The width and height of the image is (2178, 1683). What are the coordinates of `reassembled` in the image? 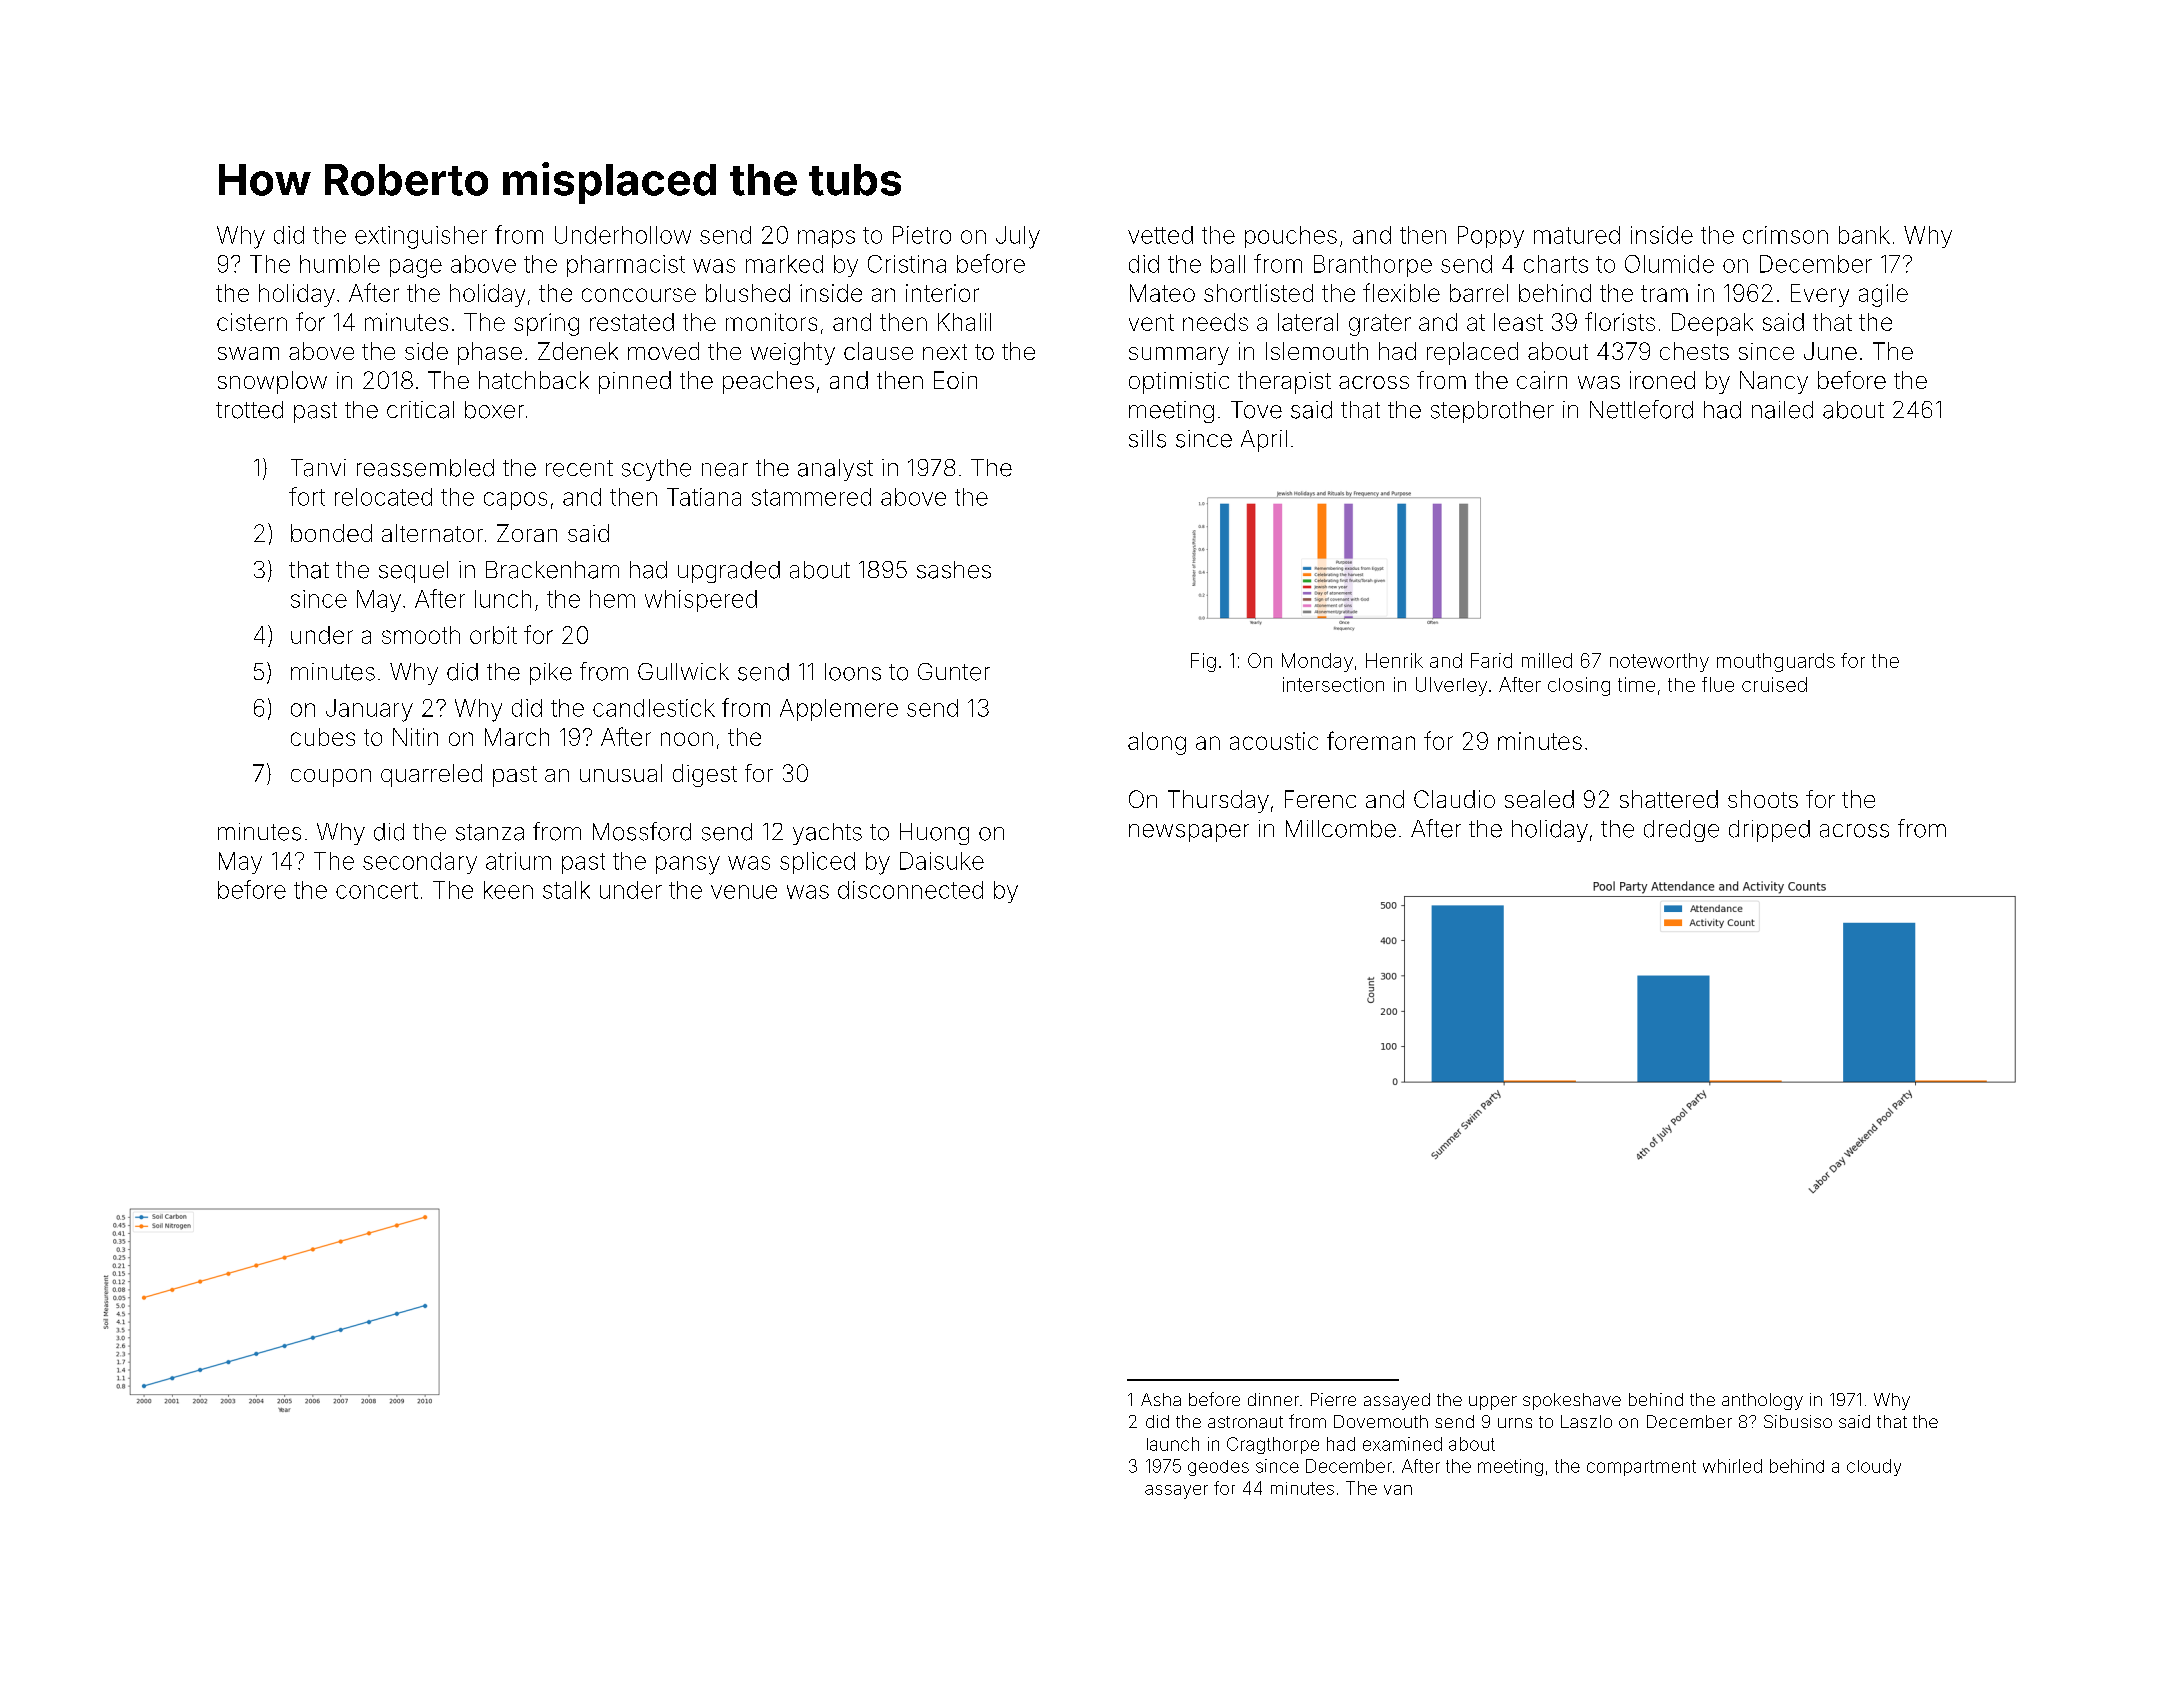 It's located at (425, 468).
